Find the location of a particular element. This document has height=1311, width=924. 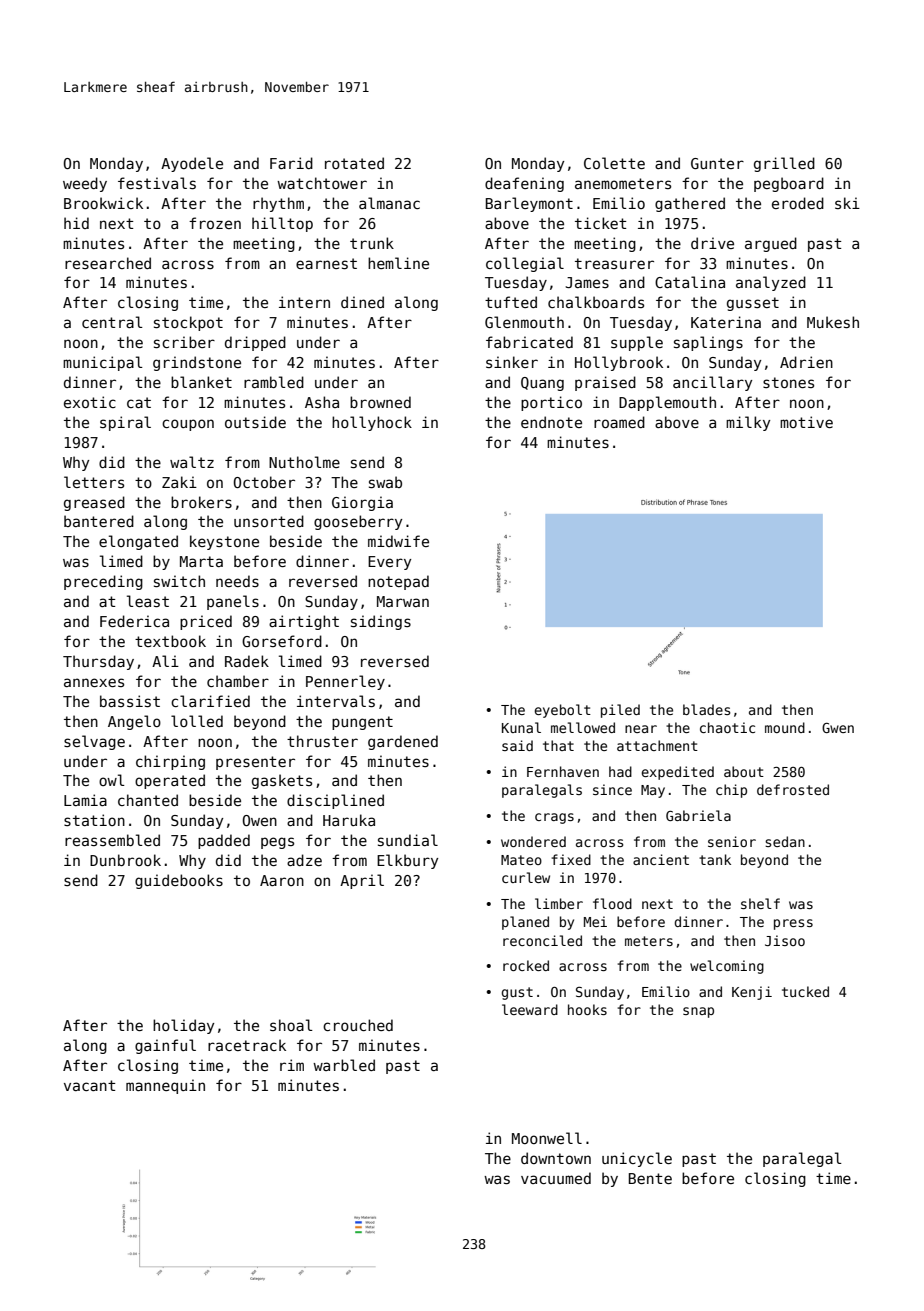

Every is located at coordinates (389, 563).
